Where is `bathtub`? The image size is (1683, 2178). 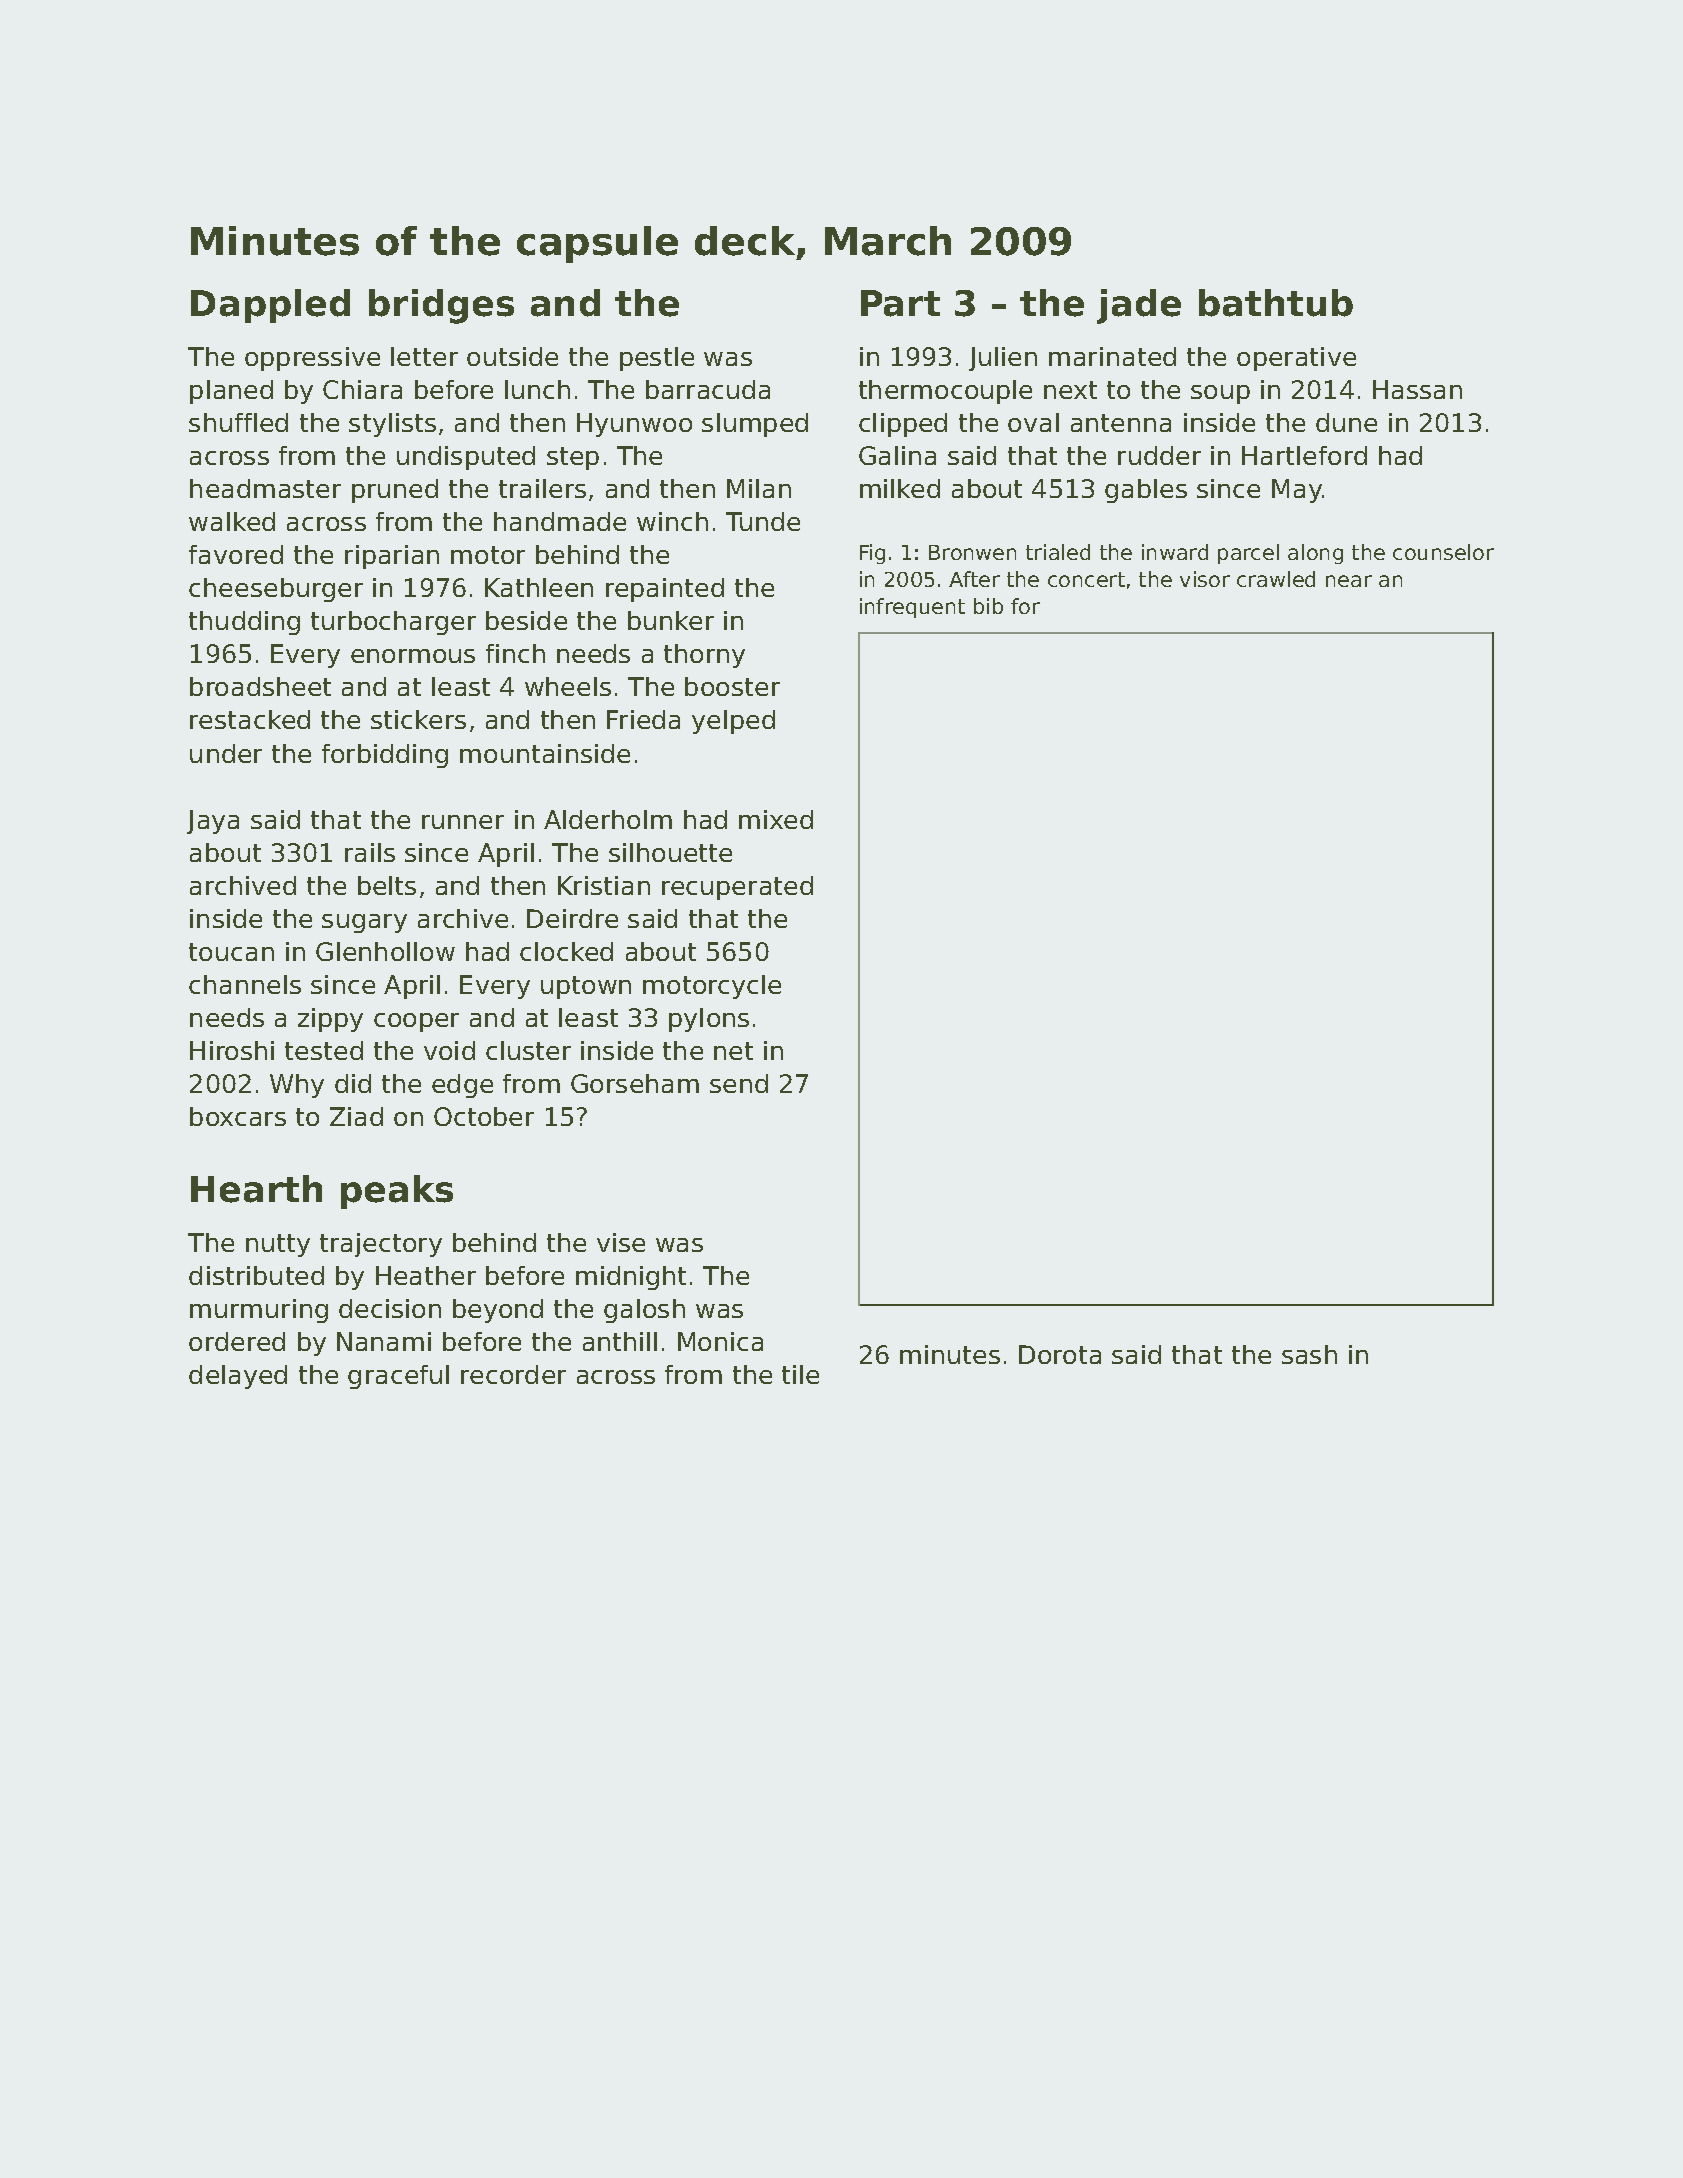
bathtub is located at coordinates (1276, 303).
